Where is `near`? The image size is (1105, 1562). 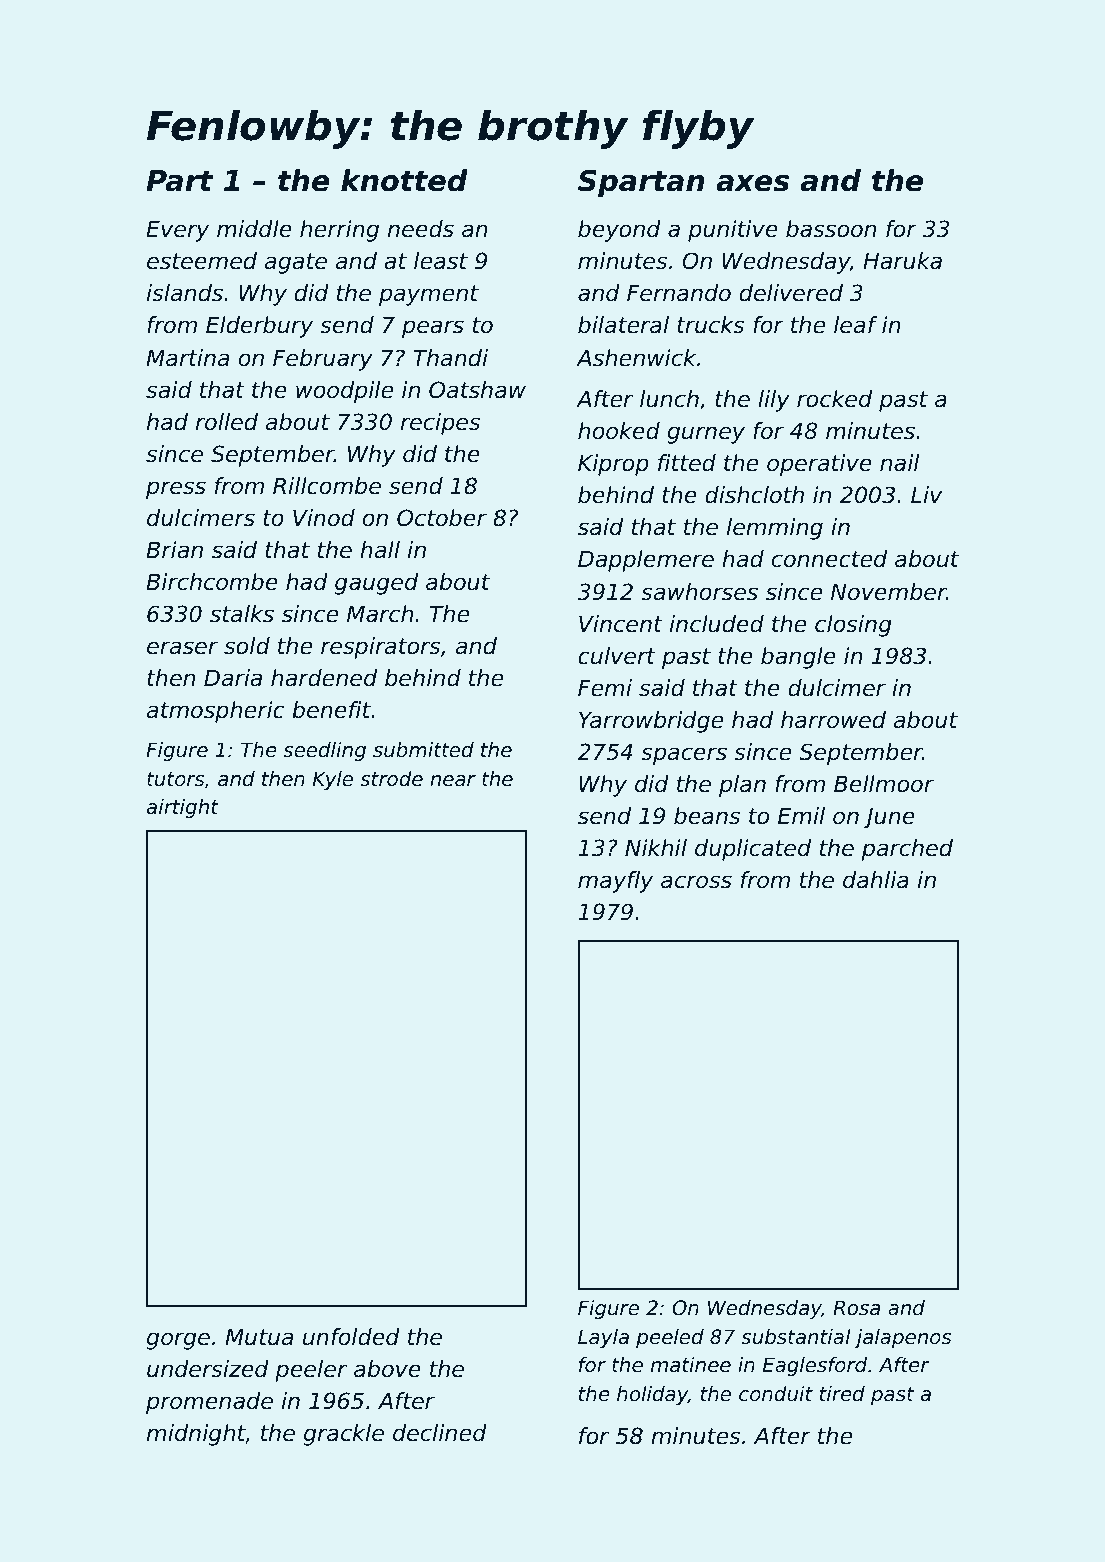
near is located at coordinates (453, 781).
